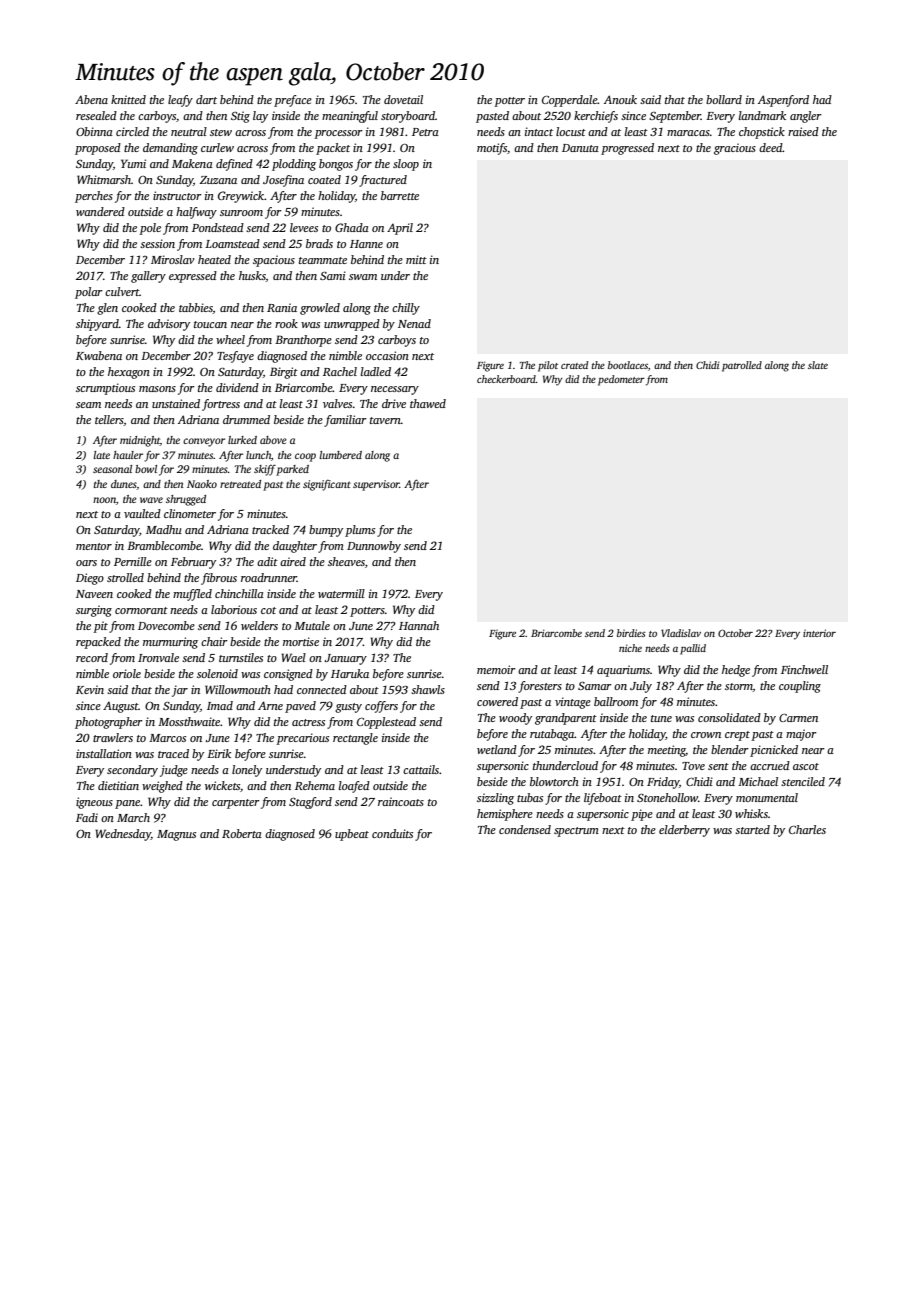  What do you see at coordinates (252, 276) in the screenshot?
I see `husks` at bounding box center [252, 276].
